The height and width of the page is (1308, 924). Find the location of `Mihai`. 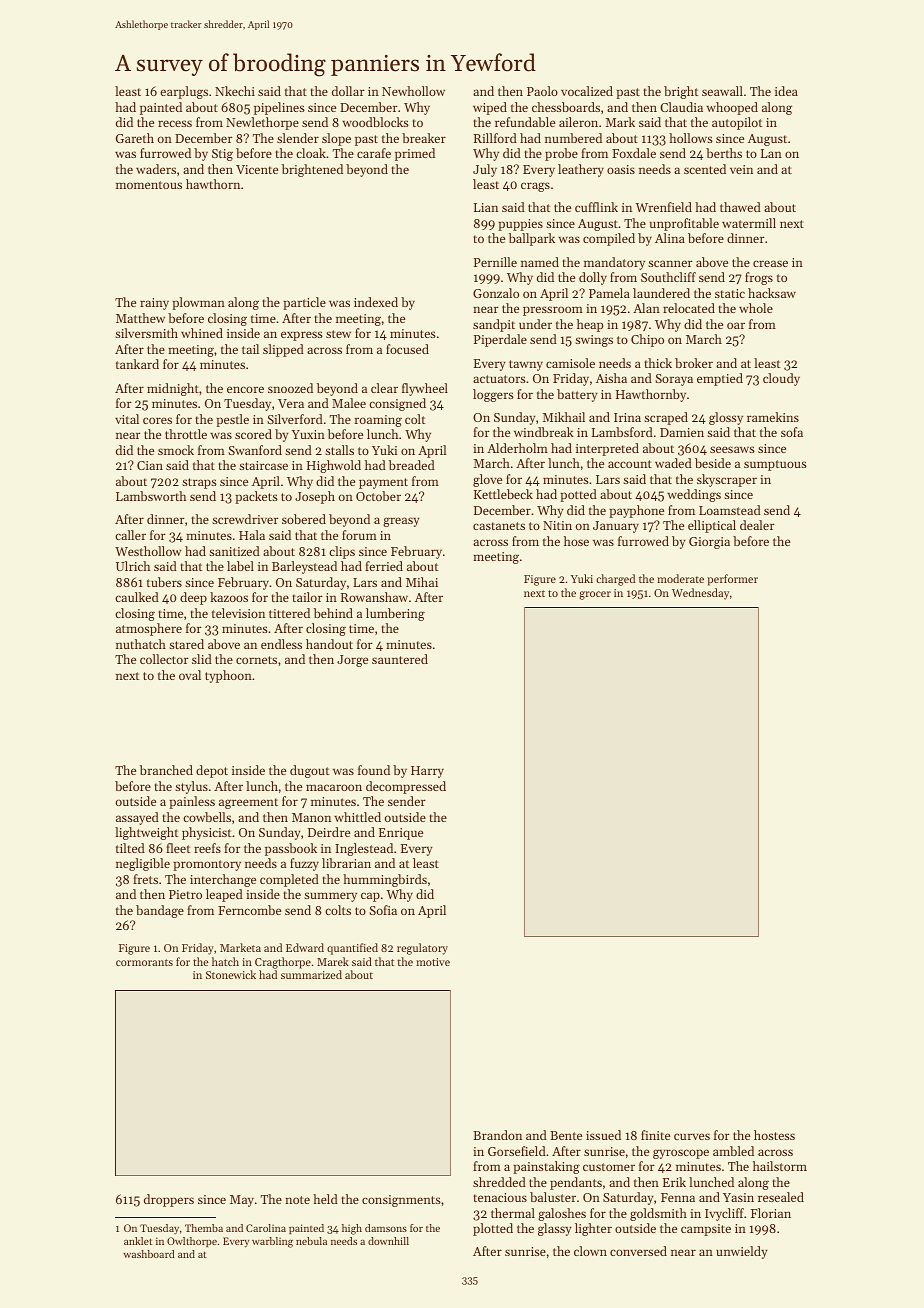

Mihai is located at coordinates (422, 582).
